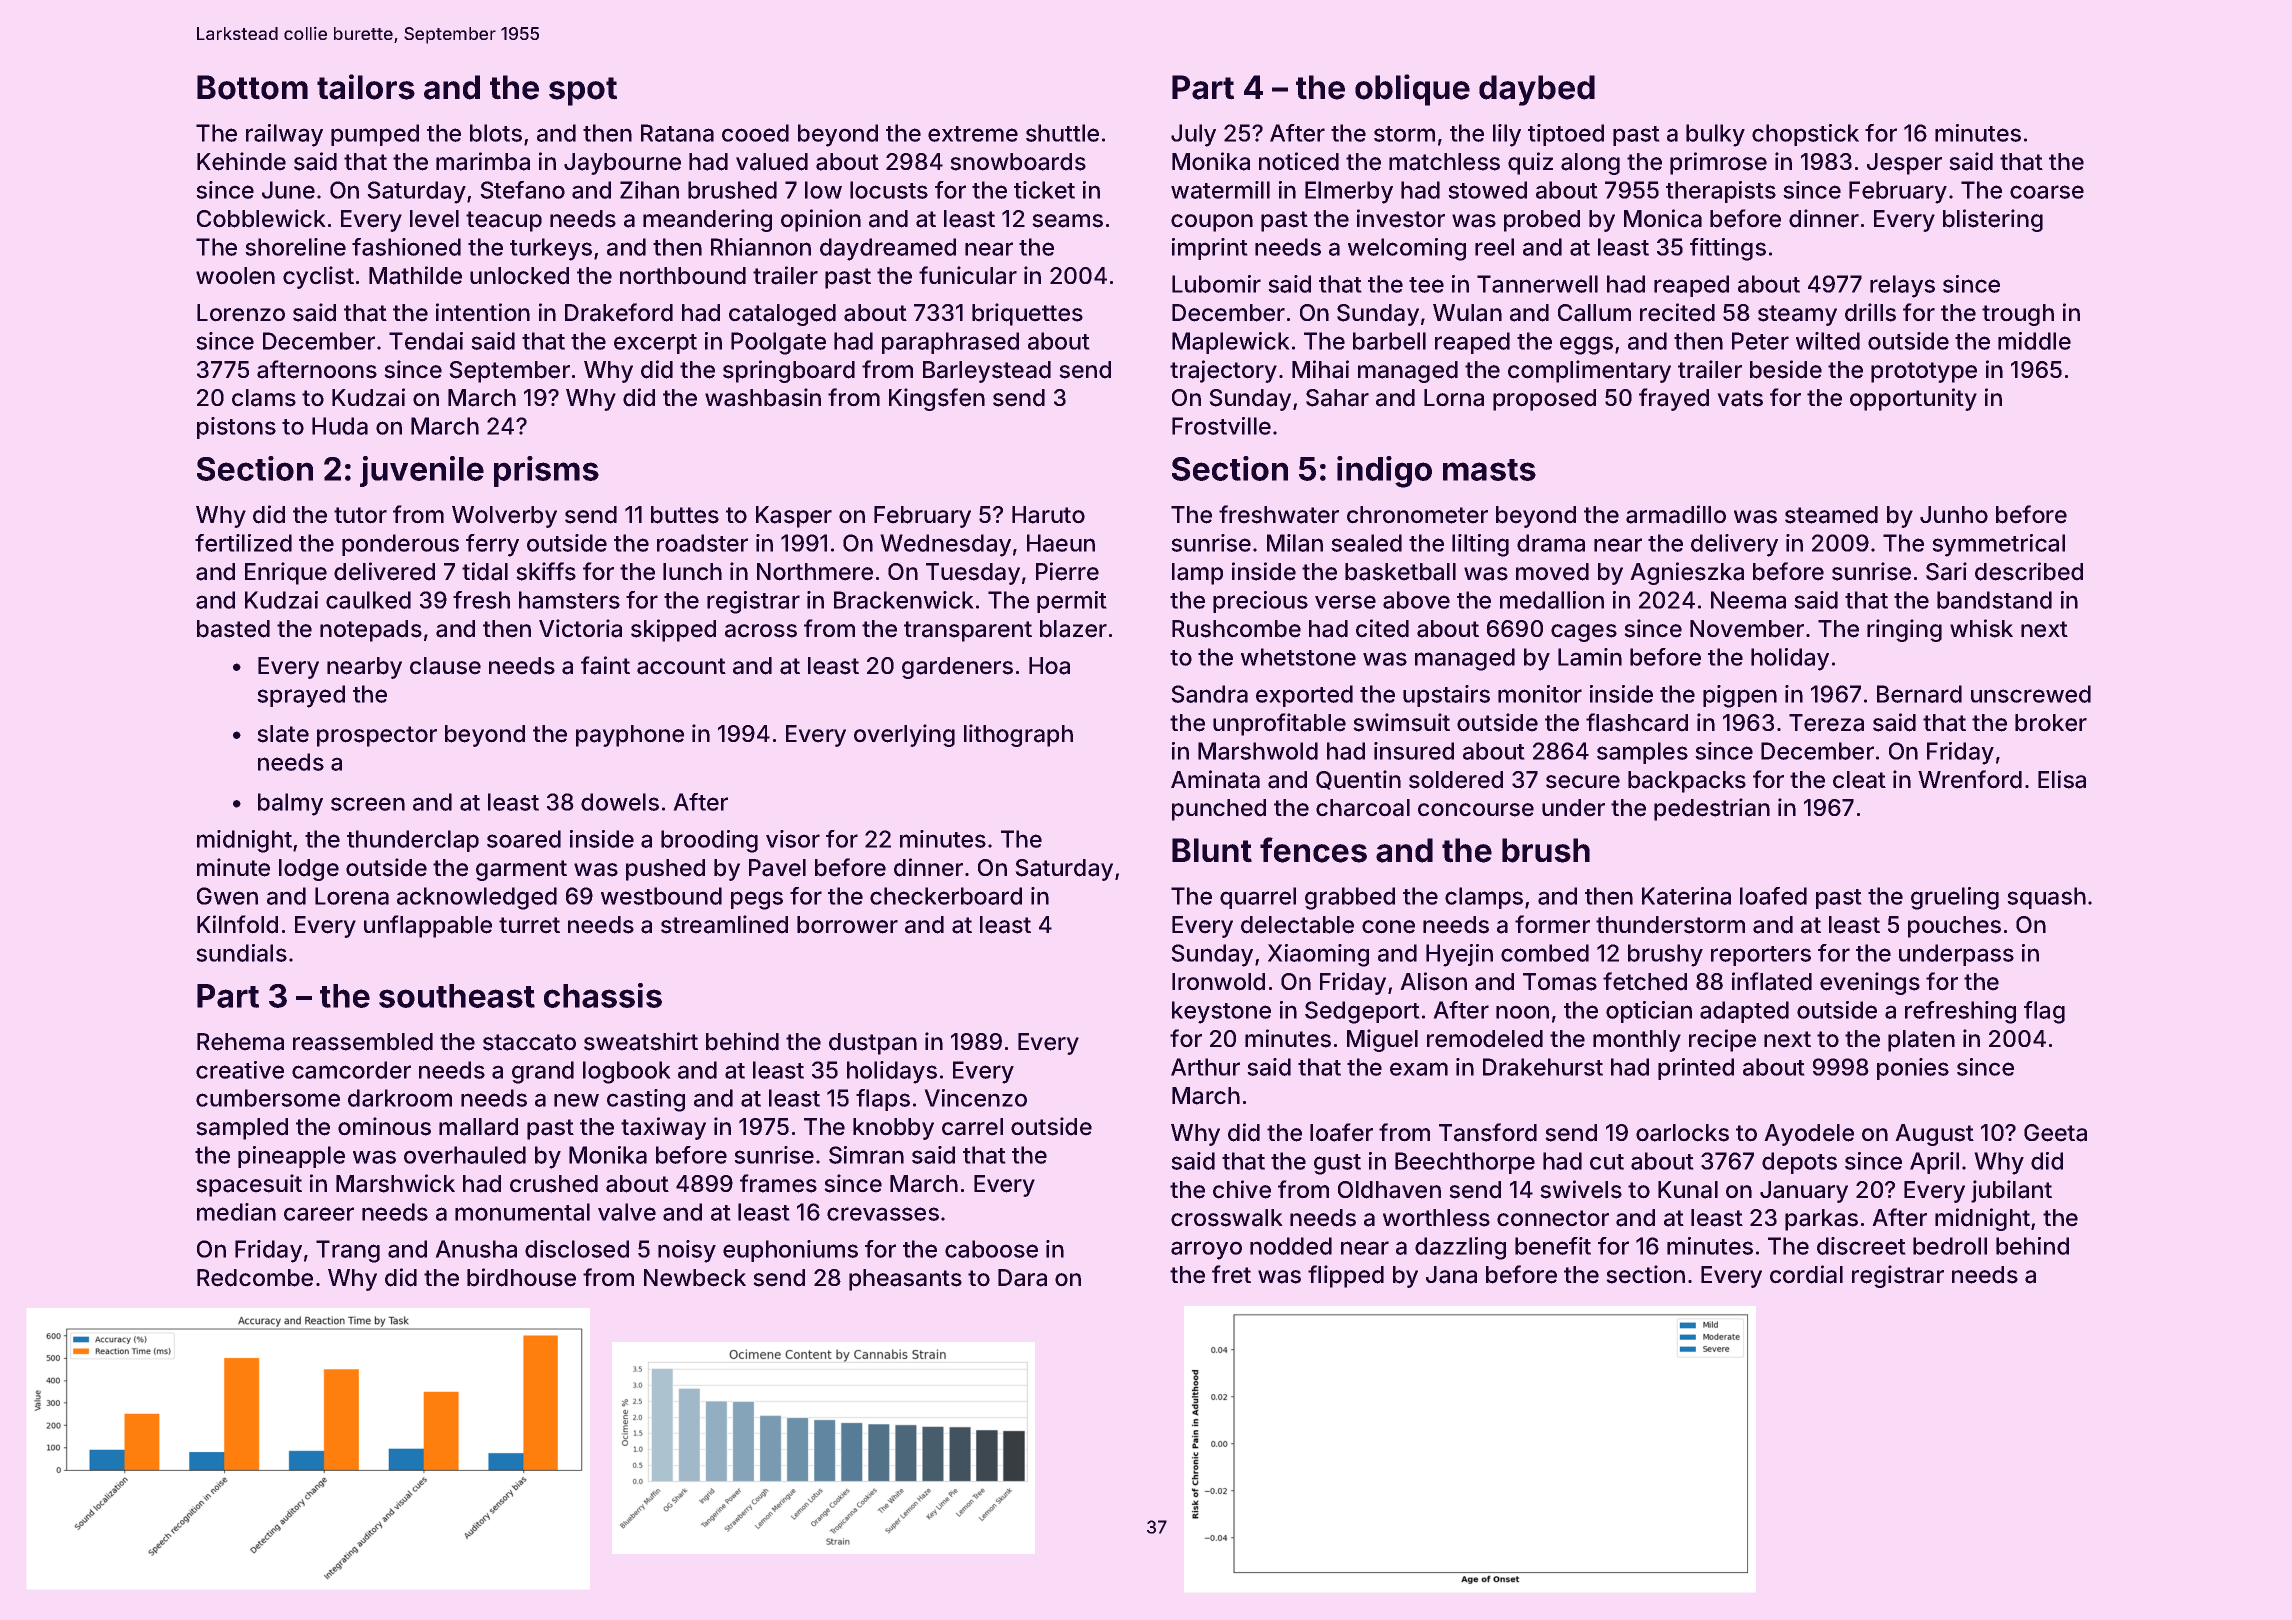 Image resolution: width=2292 pixels, height=1620 pixels. I want to click on Jesper, so click(1904, 164).
